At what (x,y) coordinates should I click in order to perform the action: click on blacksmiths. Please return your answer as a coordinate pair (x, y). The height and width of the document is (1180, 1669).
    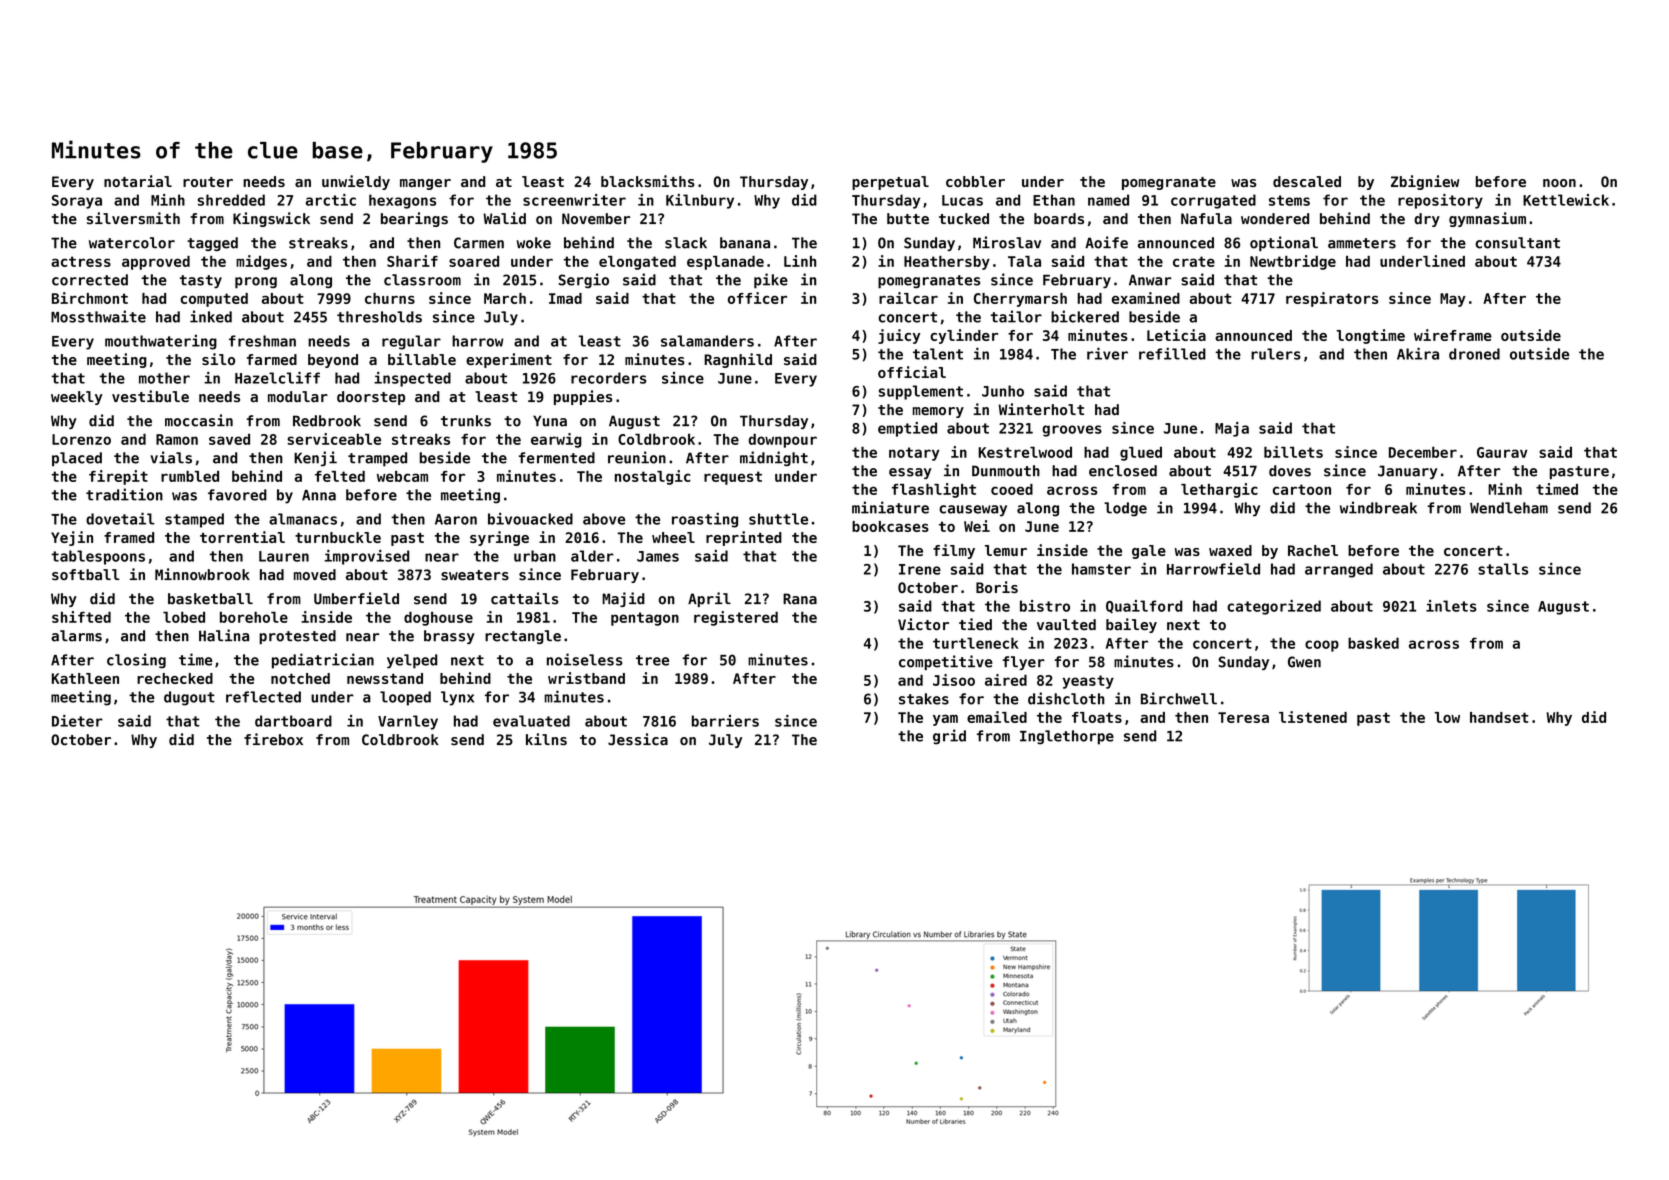
    Looking at the image, I should click on (648, 181).
